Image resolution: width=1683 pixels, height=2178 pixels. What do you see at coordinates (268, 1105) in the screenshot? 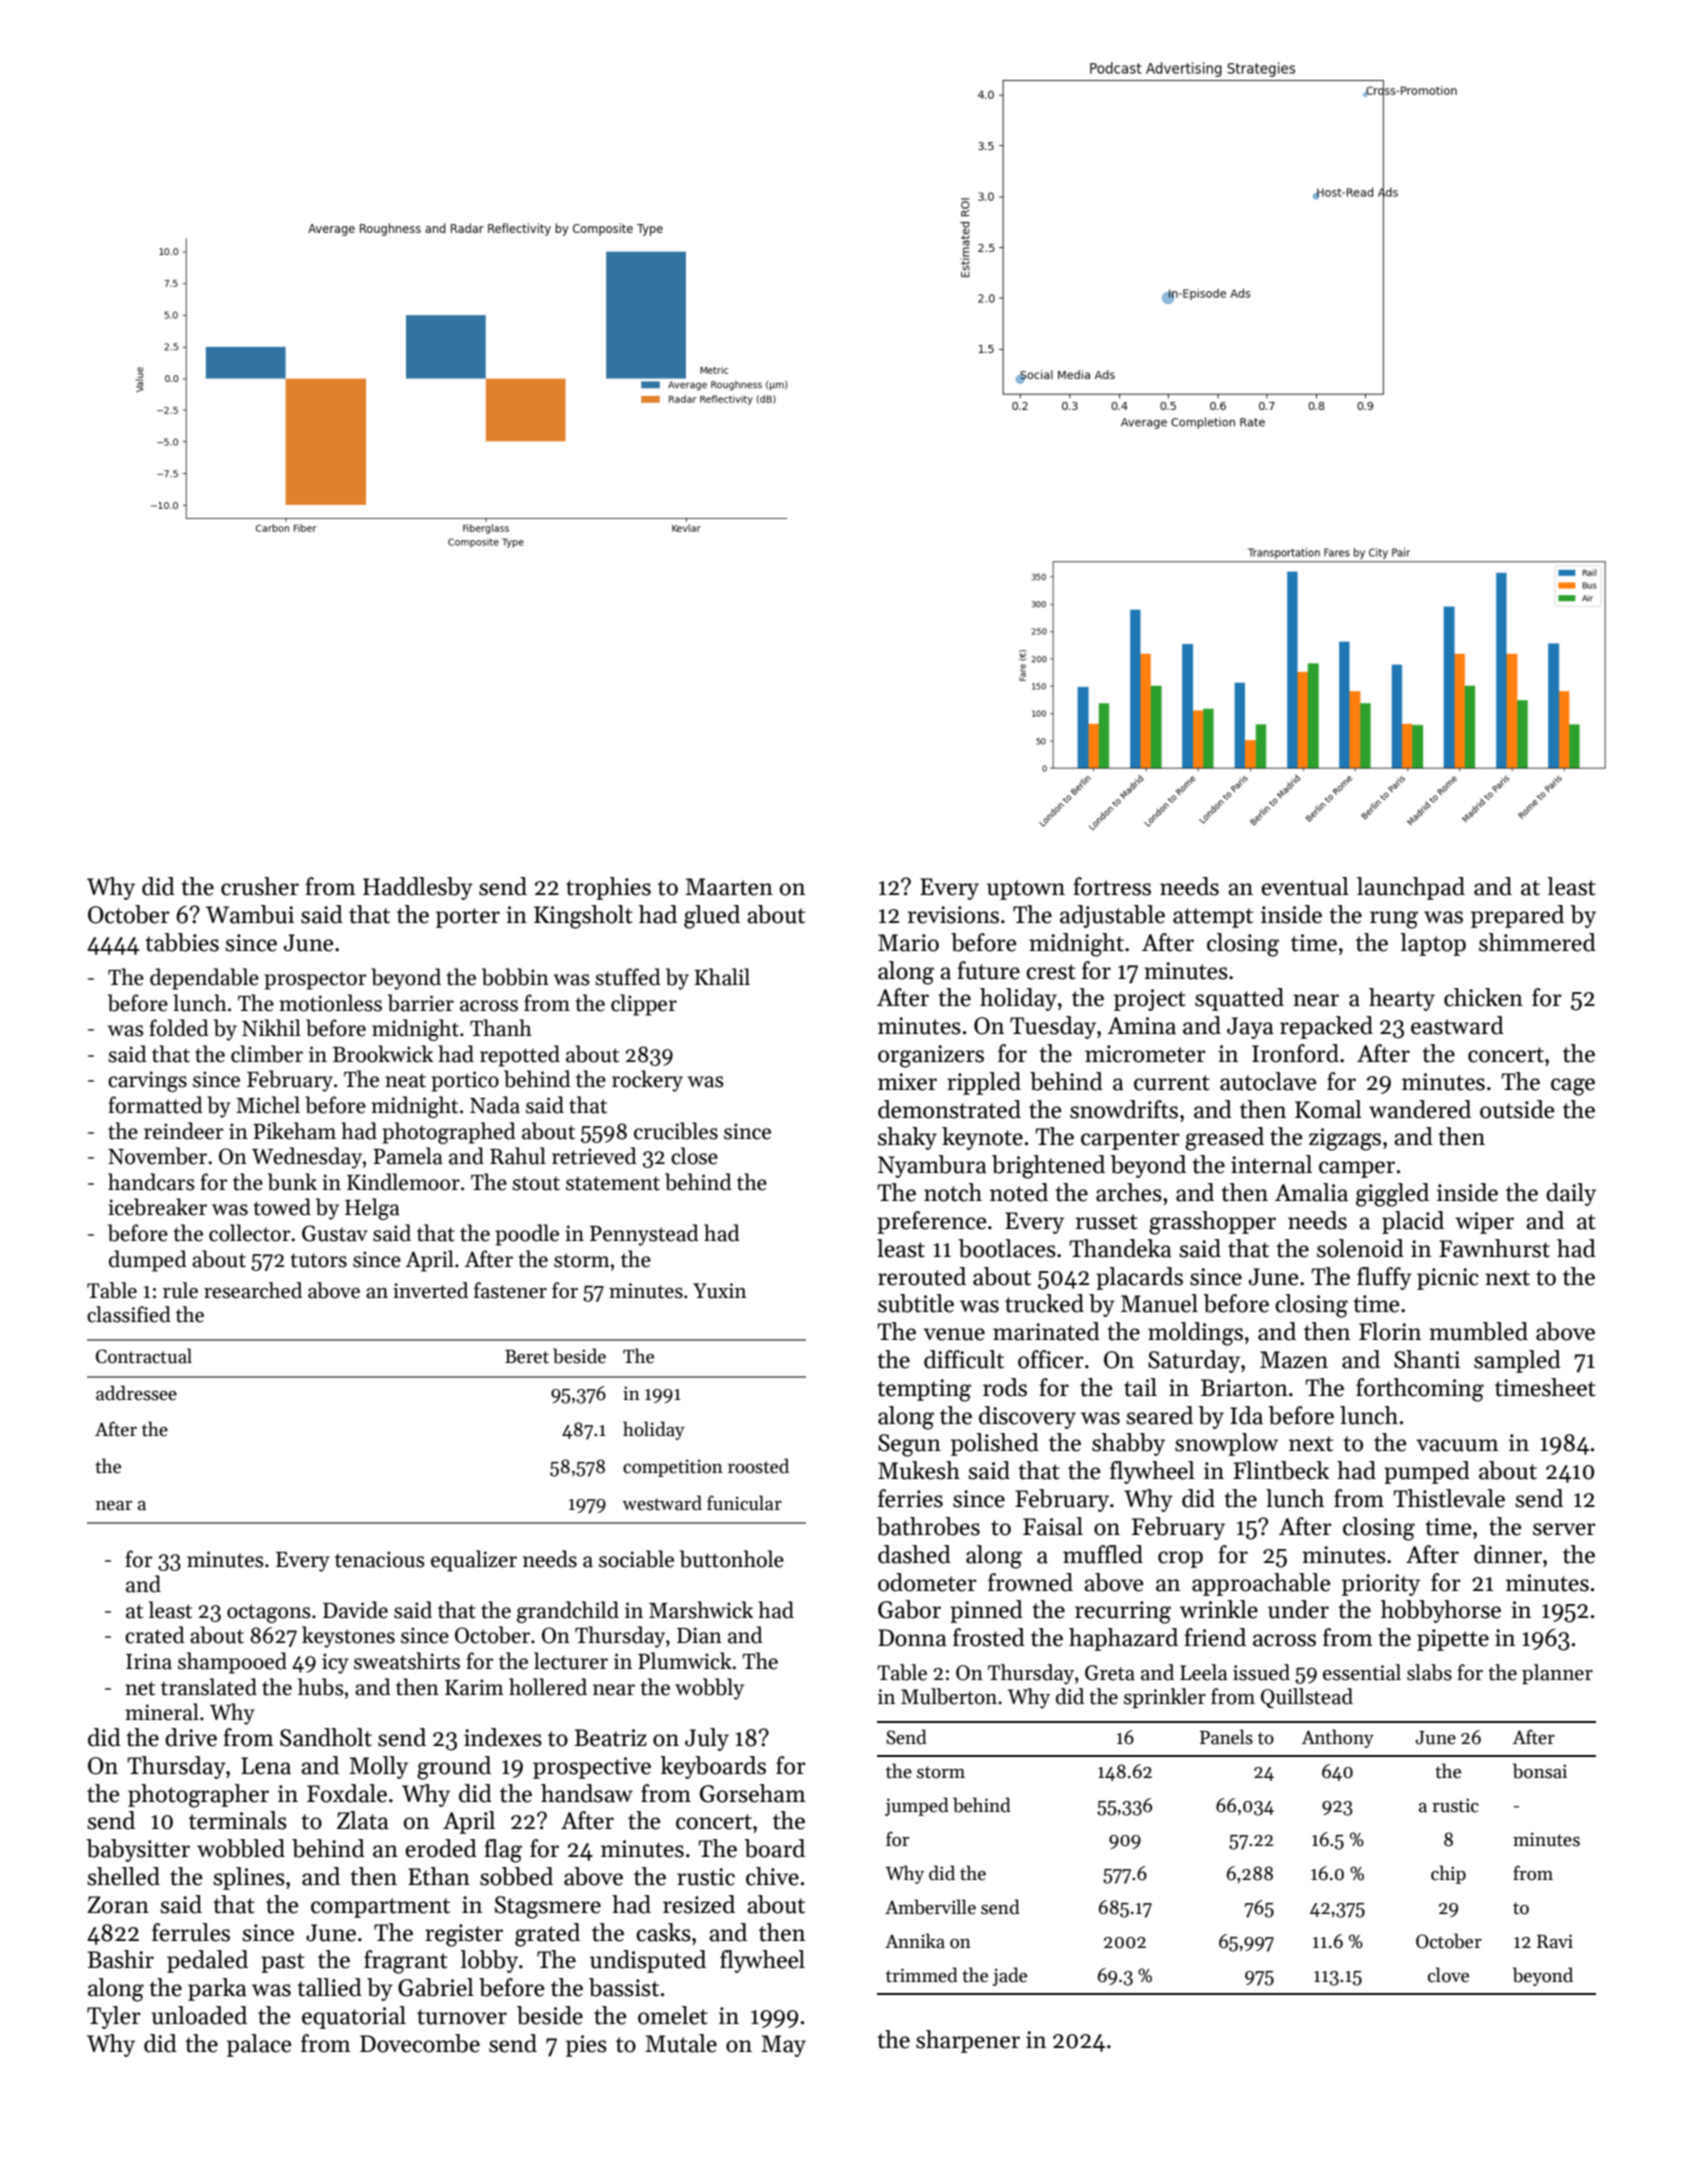
I see `Michel` at bounding box center [268, 1105].
